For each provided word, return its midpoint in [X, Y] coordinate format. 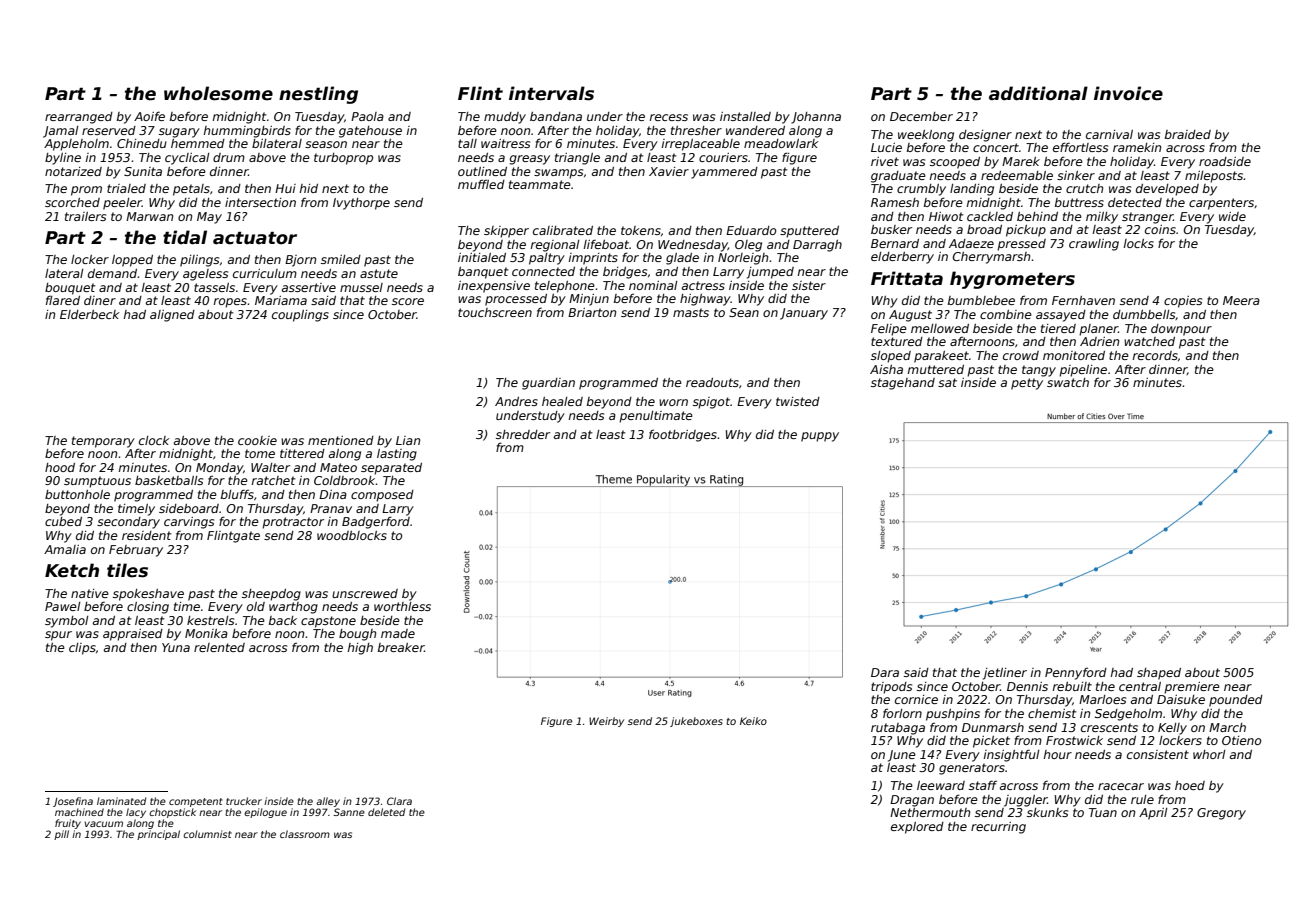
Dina [333, 494]
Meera [1241, 300]
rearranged [79, 118]
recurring [998, 828]
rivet [885, 161]
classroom [305, 834]
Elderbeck [90, 314]
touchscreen [495, 312]
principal [158, 835]
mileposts [1214, 177]
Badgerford [376, 522]
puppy [820, 437]
